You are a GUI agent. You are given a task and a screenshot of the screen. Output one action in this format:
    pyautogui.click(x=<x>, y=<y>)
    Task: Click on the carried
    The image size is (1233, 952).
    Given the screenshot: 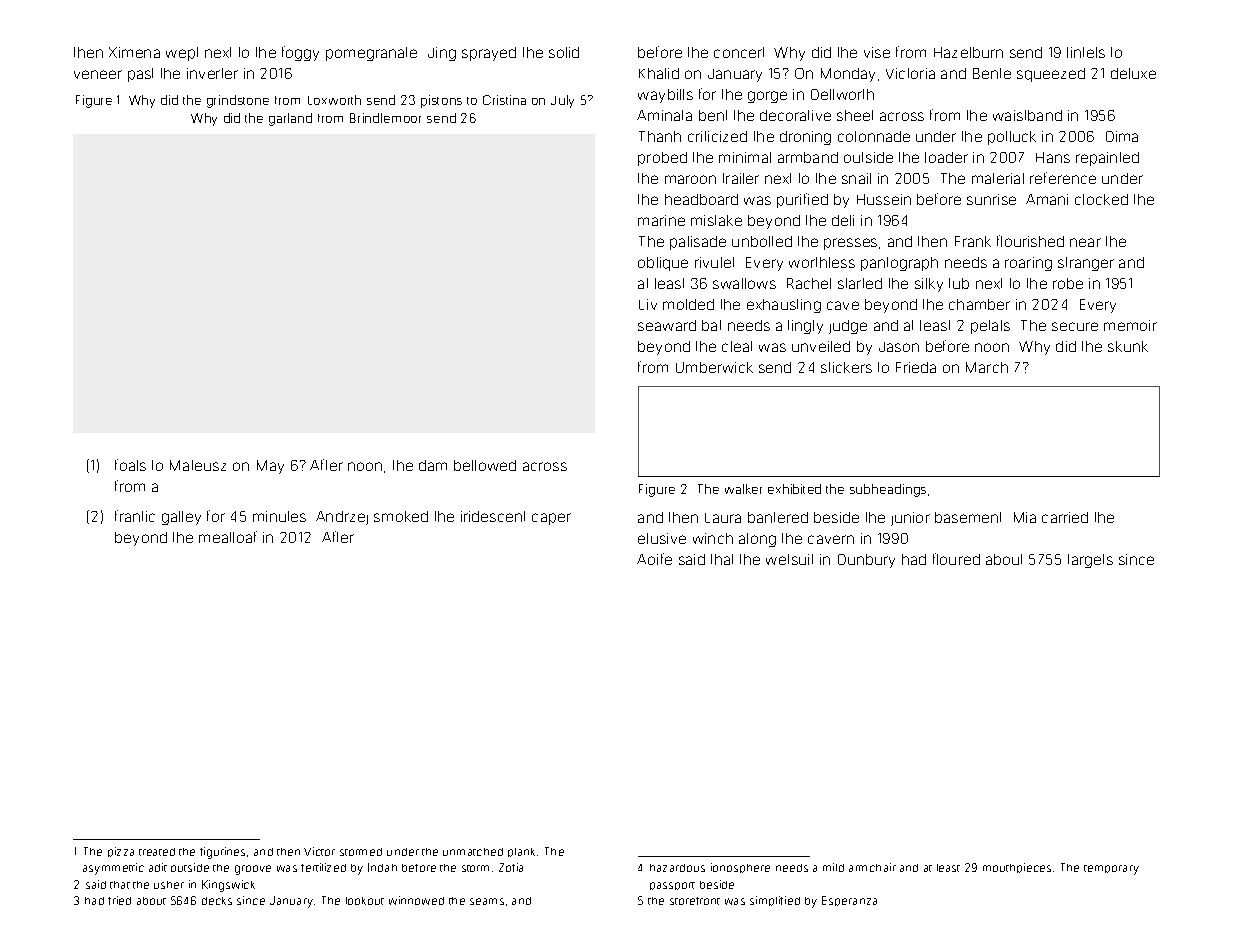 What is the action you would take?
    pyautogui.click(x=1065, y=517)
